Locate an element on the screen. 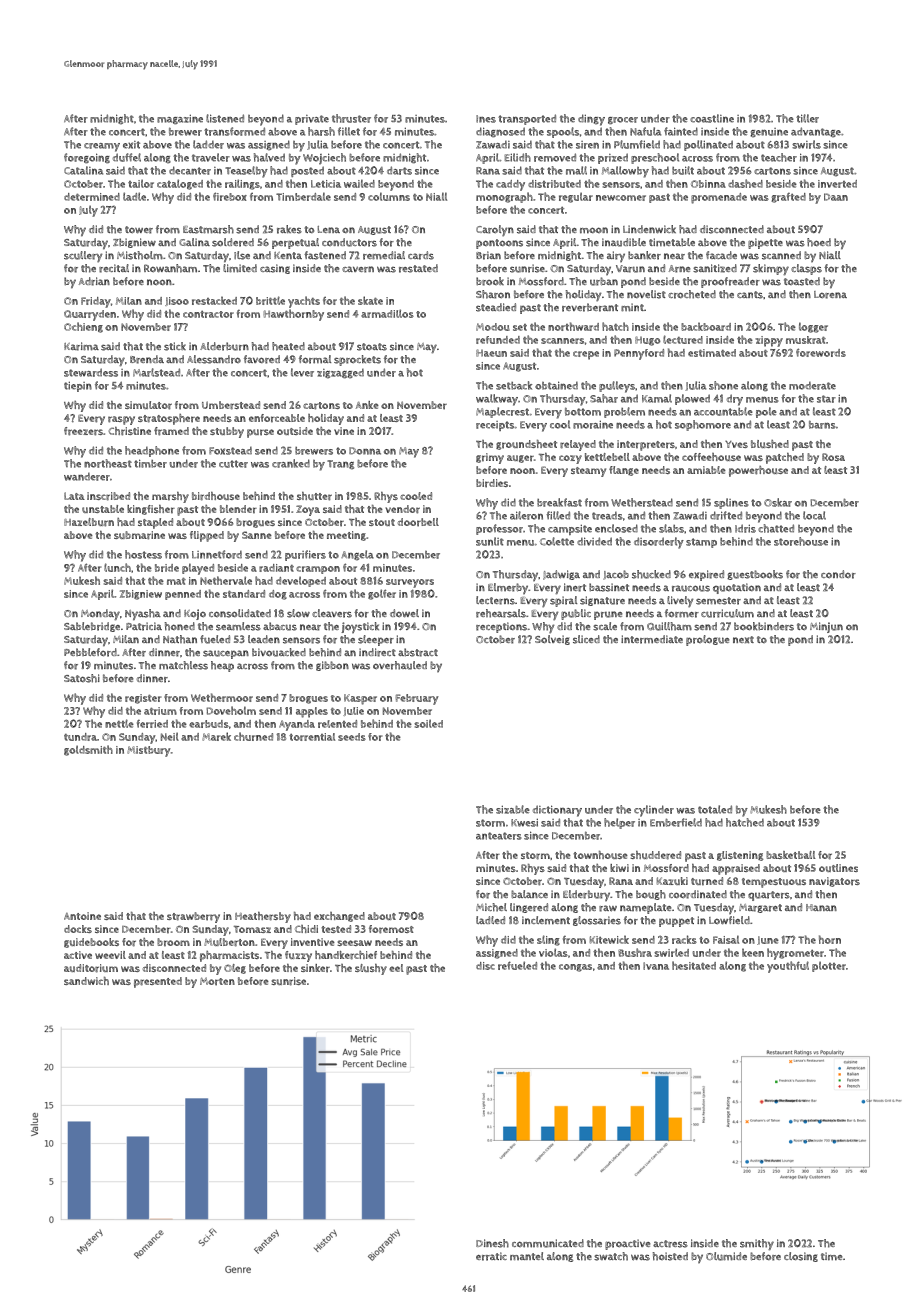  sandwich is located at coordinates (86, 981).
